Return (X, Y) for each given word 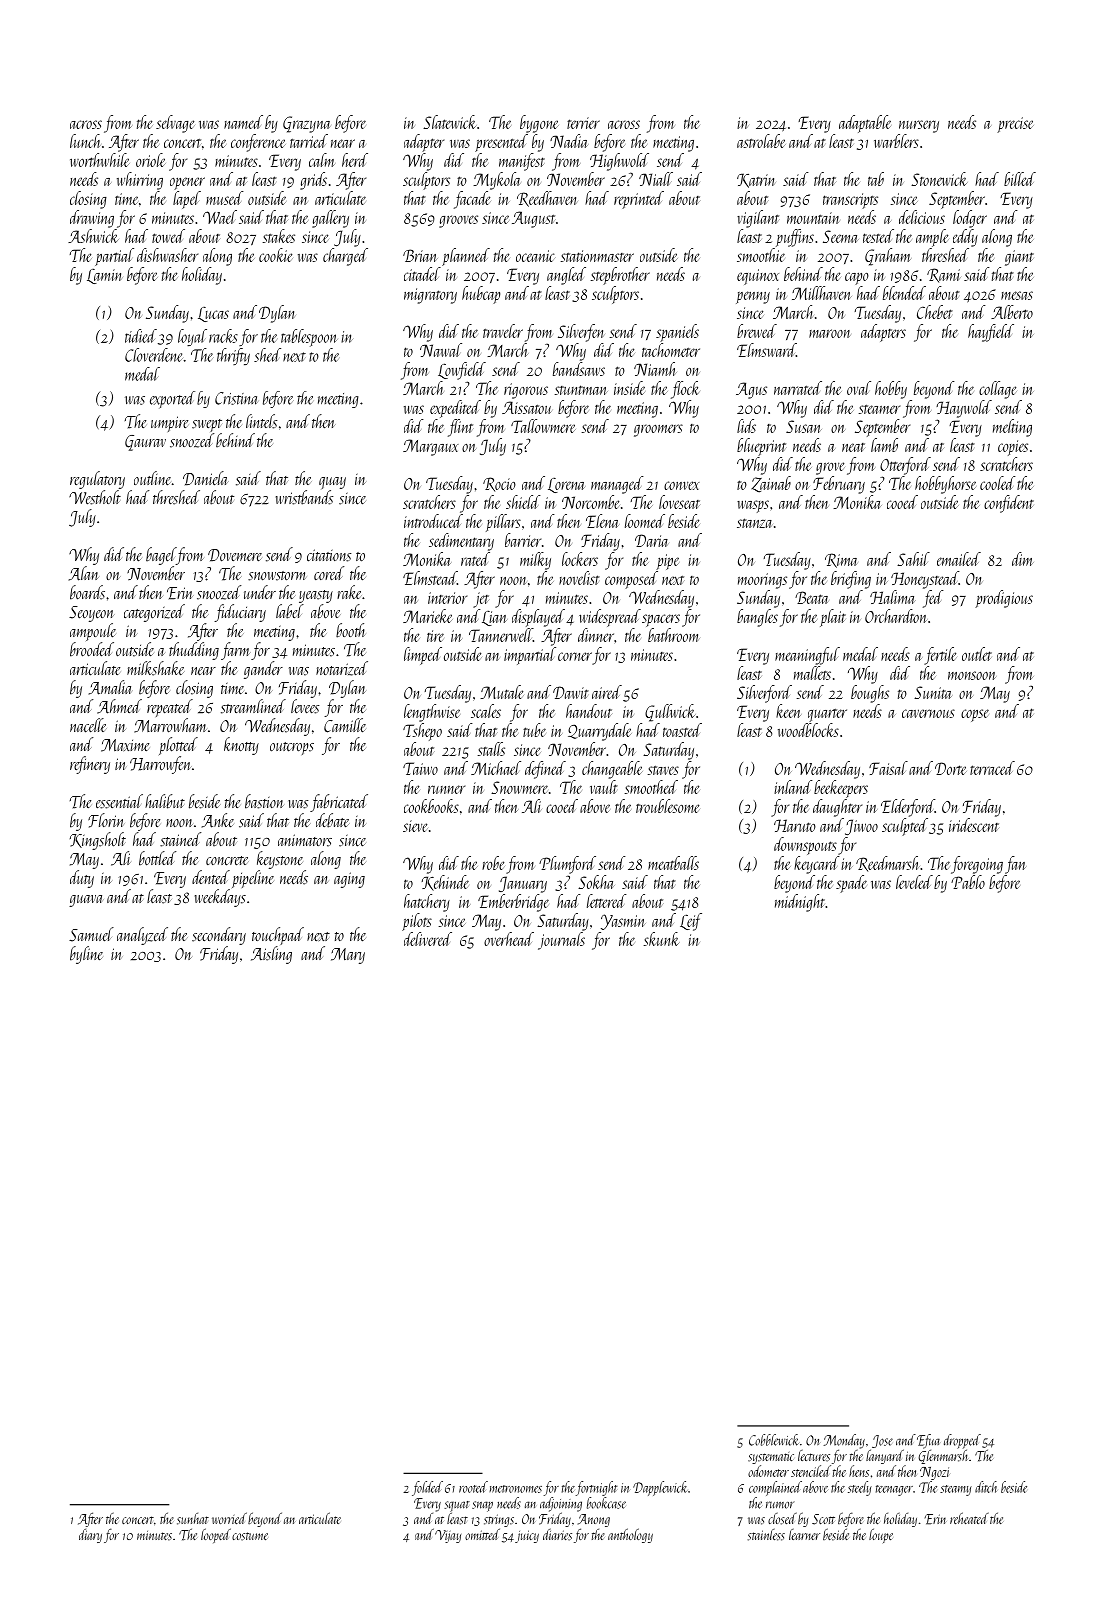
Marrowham (170, 725)
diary (90, 1536)
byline (86, 955)
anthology (630, 1535)
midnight (800, 903)
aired (607, 692)
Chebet (935, 312)
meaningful (807, 656)
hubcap (481, 295)
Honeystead (925, 580)
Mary (348, 956)
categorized (154, 613)
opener (187, 183)
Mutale (502, 692)
